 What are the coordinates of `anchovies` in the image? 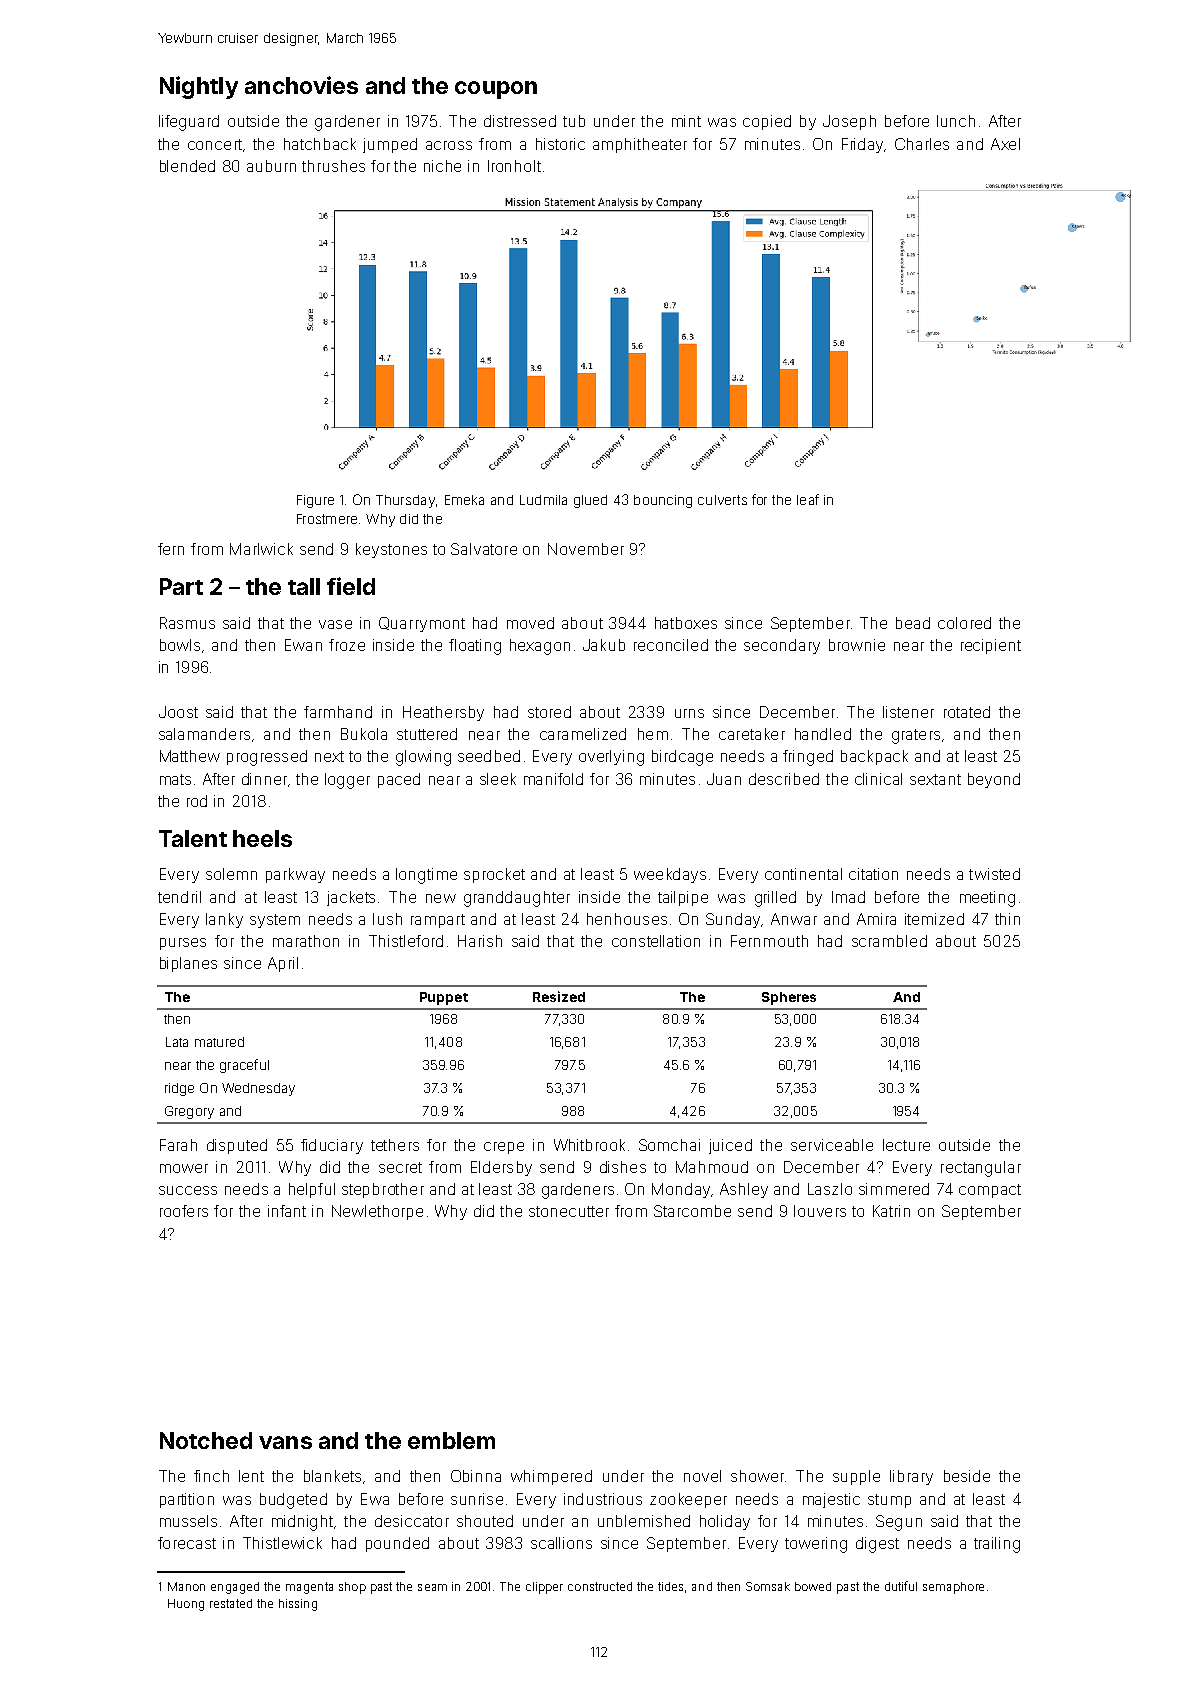 It's located at (301, 85).
